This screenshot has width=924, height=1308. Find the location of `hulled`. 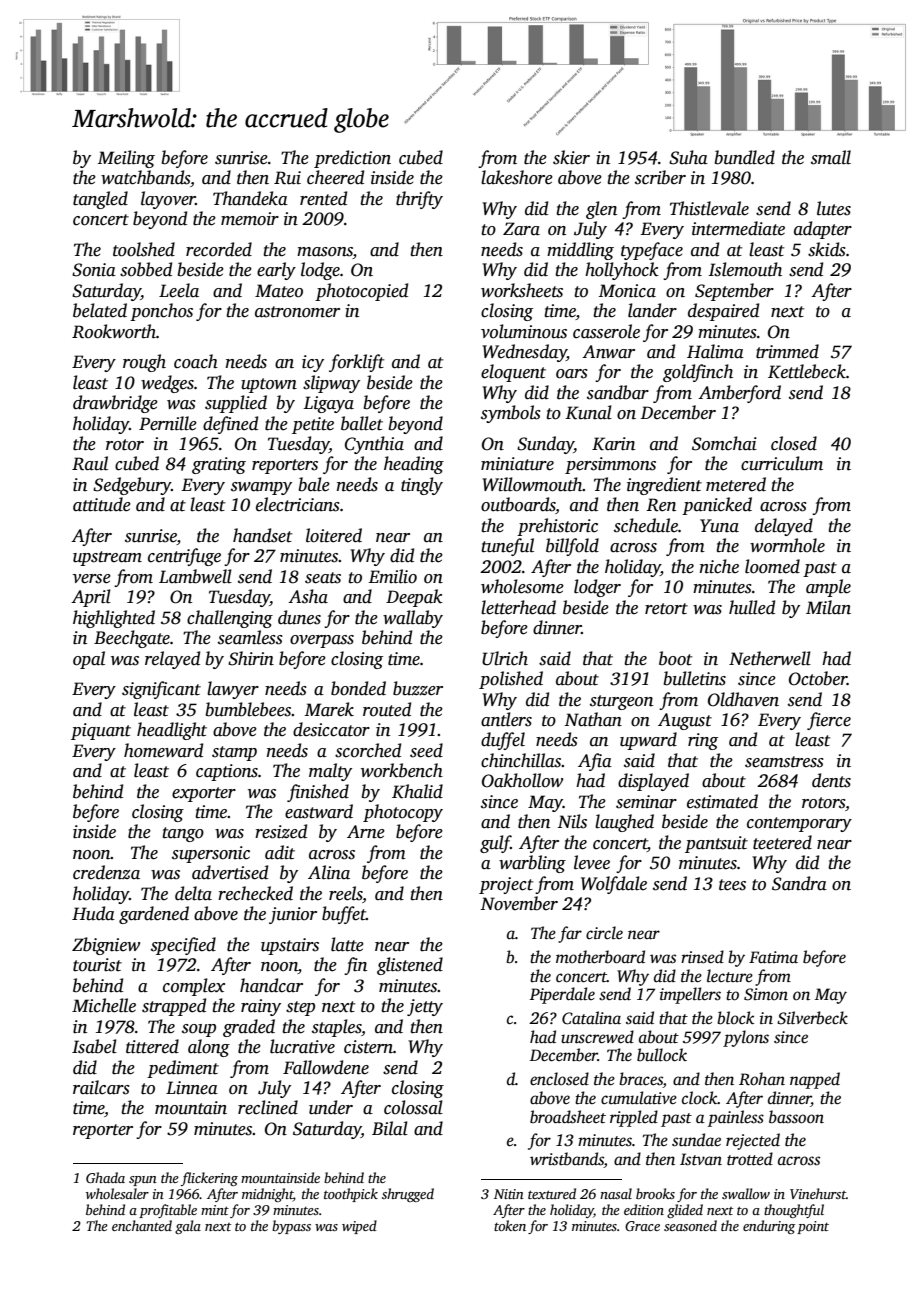

hulled is located at coordinates (752, 607).
